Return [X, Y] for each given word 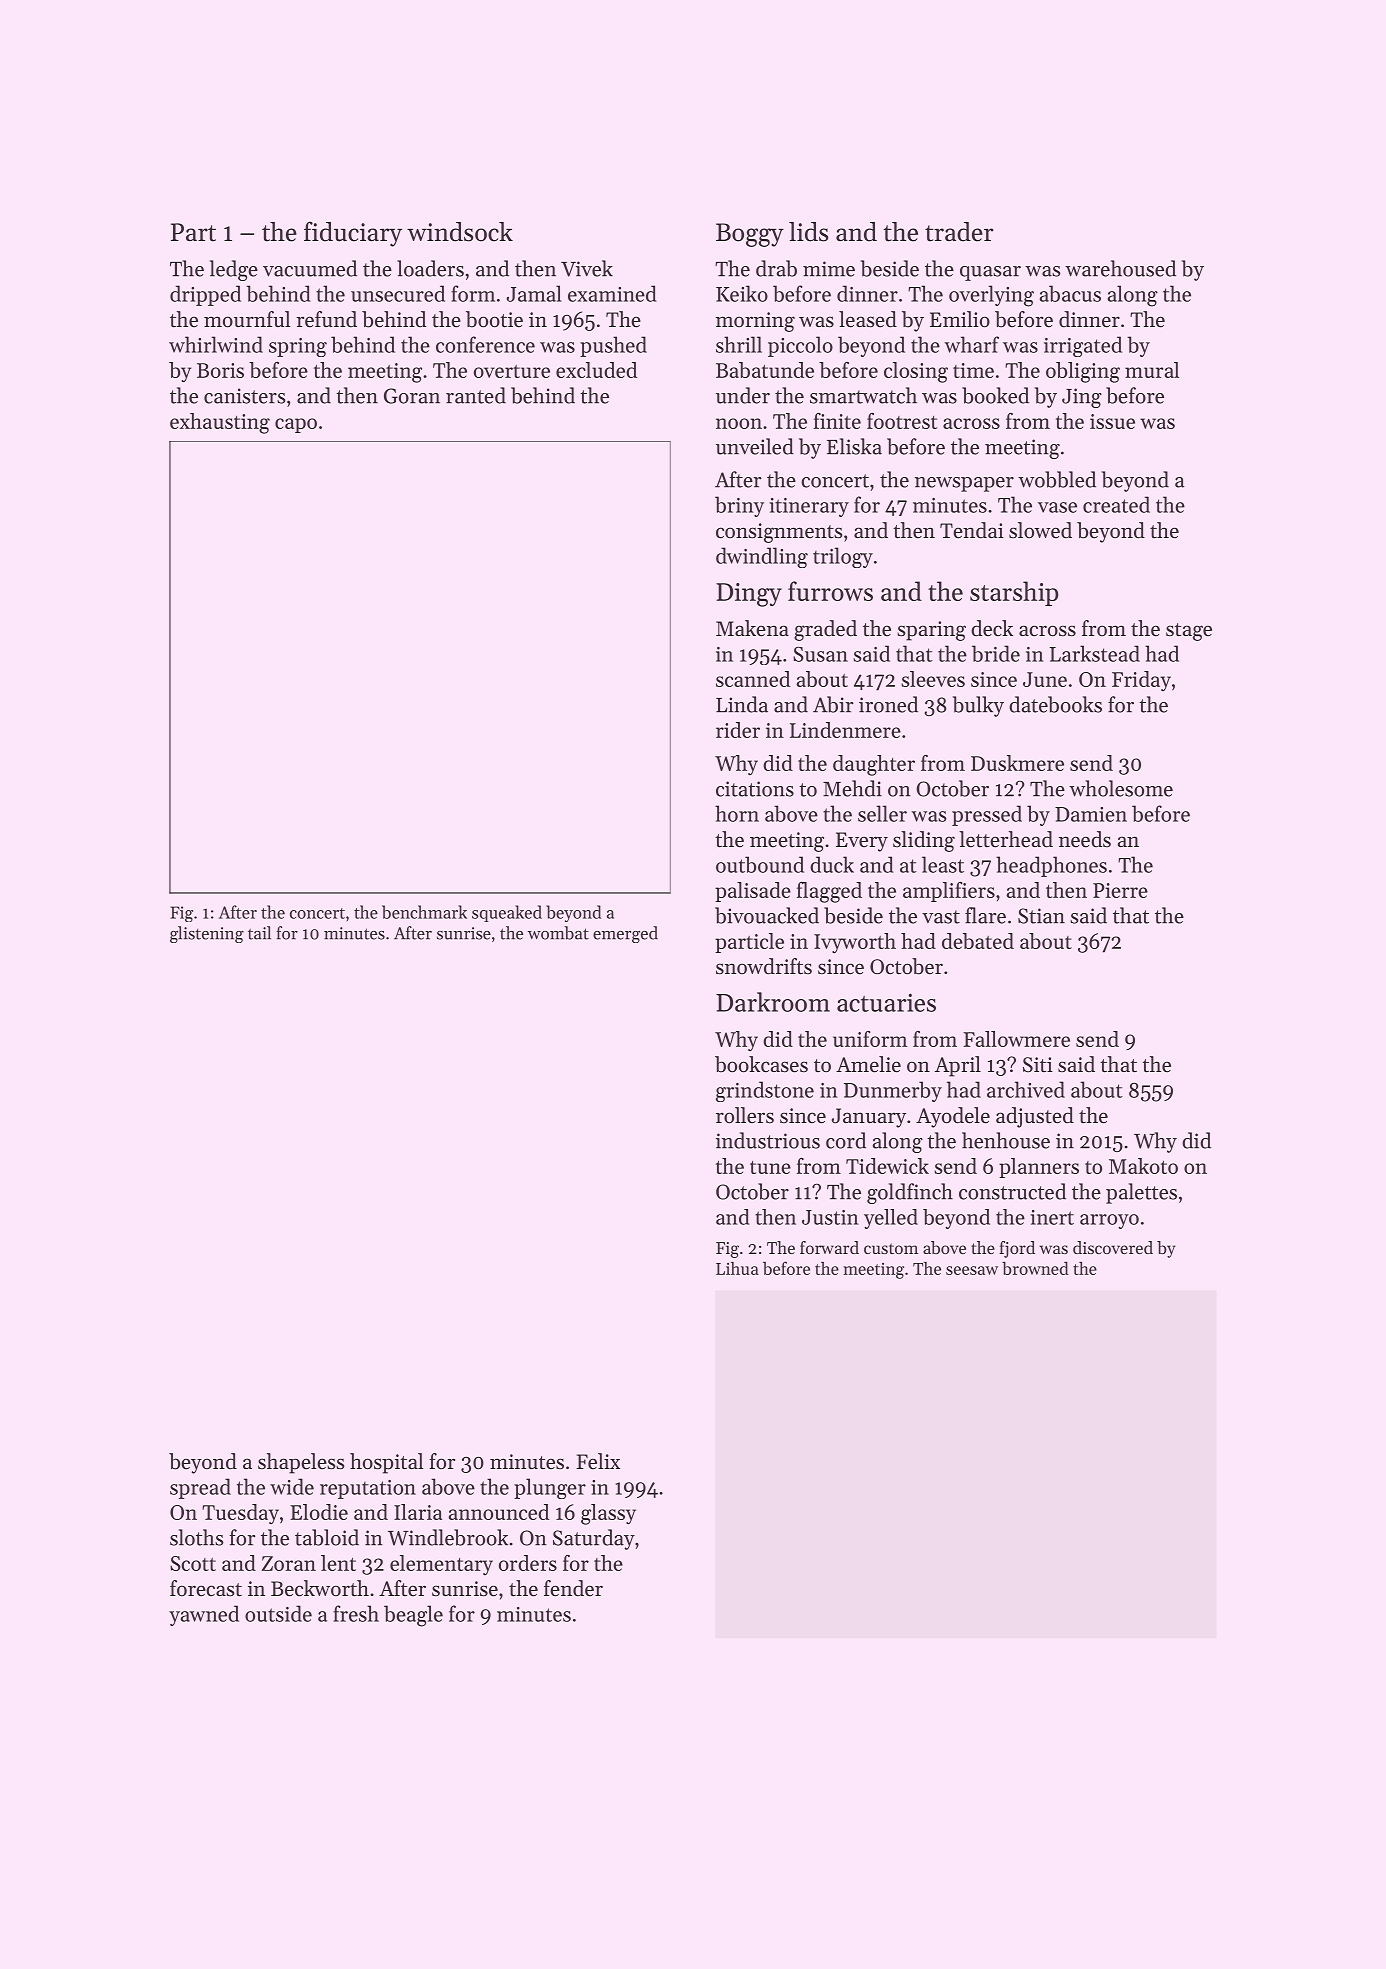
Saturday [594, 1539]
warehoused [1120, 268]
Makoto [1143, 1166]
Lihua [737, 1268]
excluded [596, 370]
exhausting [220, 423]
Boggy [750, 235]
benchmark [424, 912]
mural [1152, 370]
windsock [460, 232]
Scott [193, 1563]
